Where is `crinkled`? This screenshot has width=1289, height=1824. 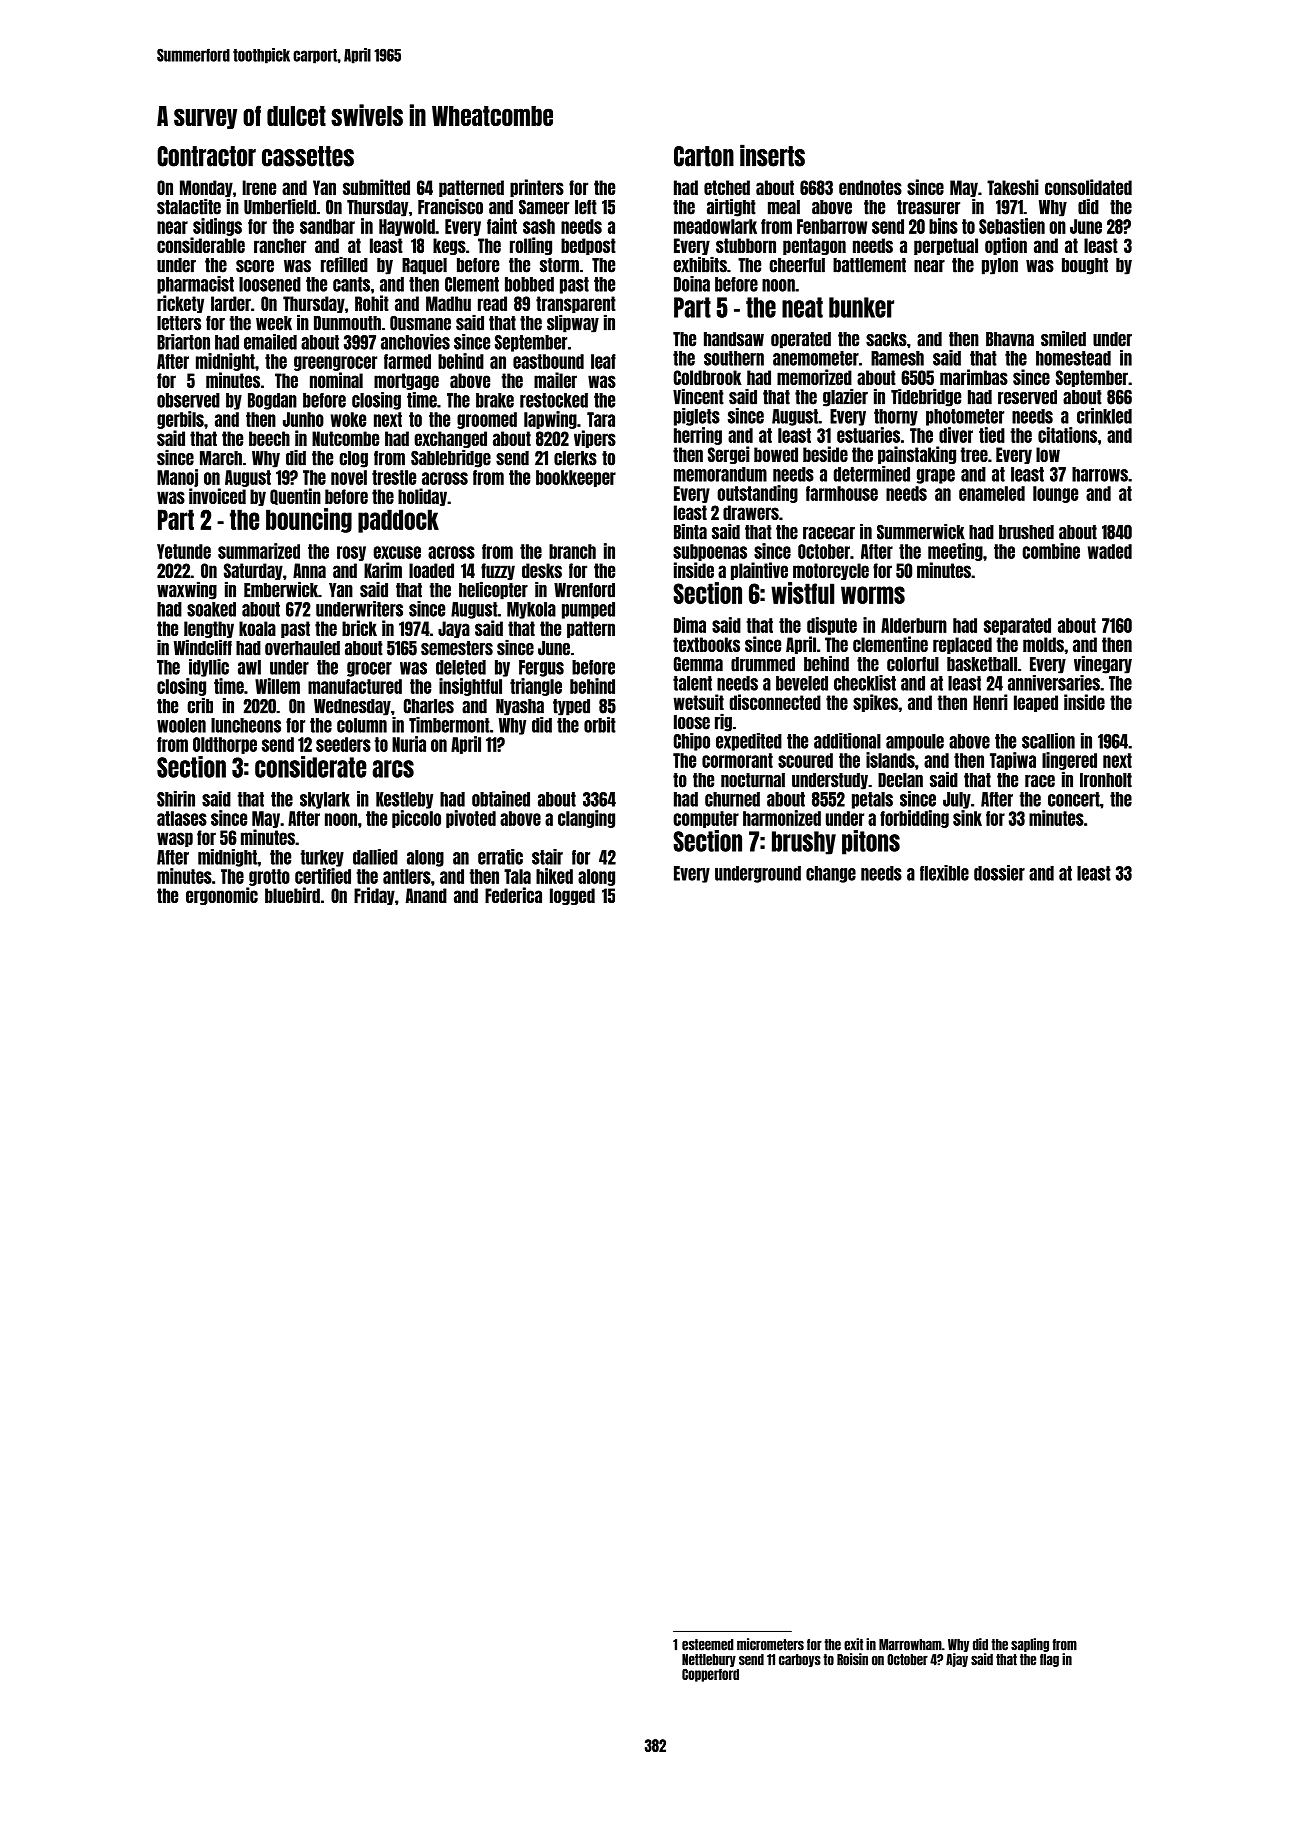 crinkled is located at coordinates (1104, 416).
